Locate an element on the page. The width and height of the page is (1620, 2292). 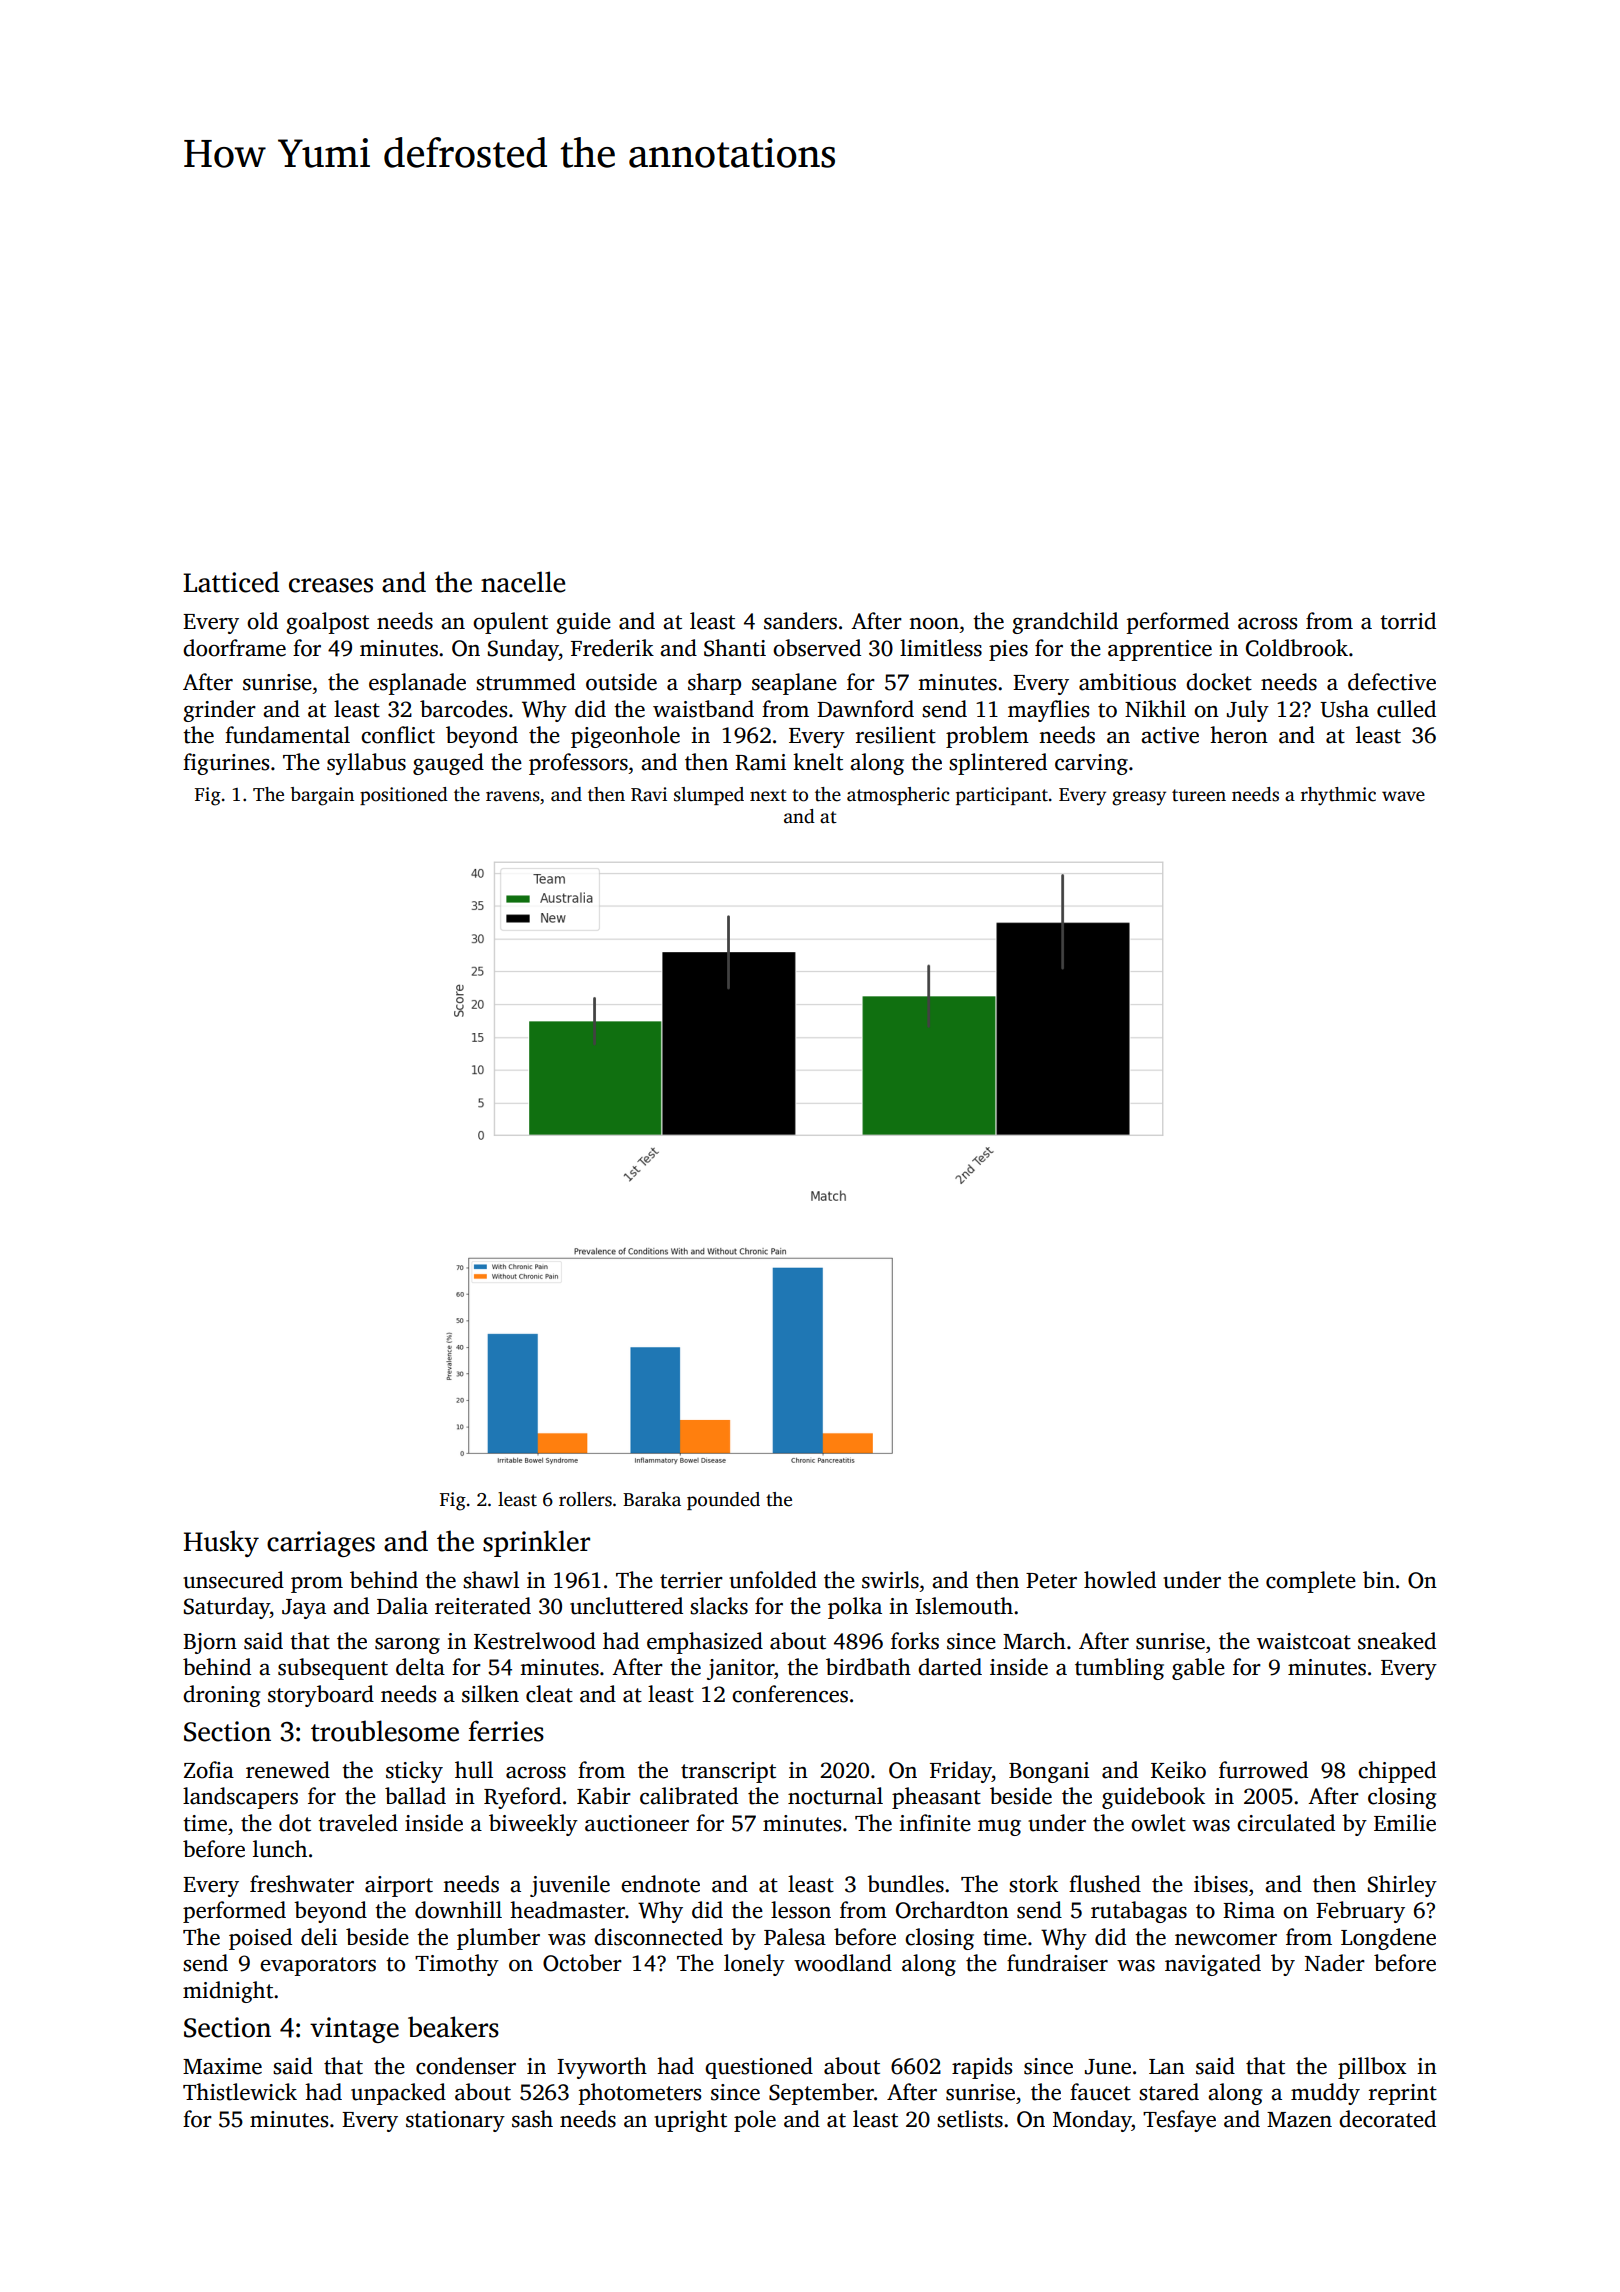
Thistlewick is located at coordinates (240, 2092).
